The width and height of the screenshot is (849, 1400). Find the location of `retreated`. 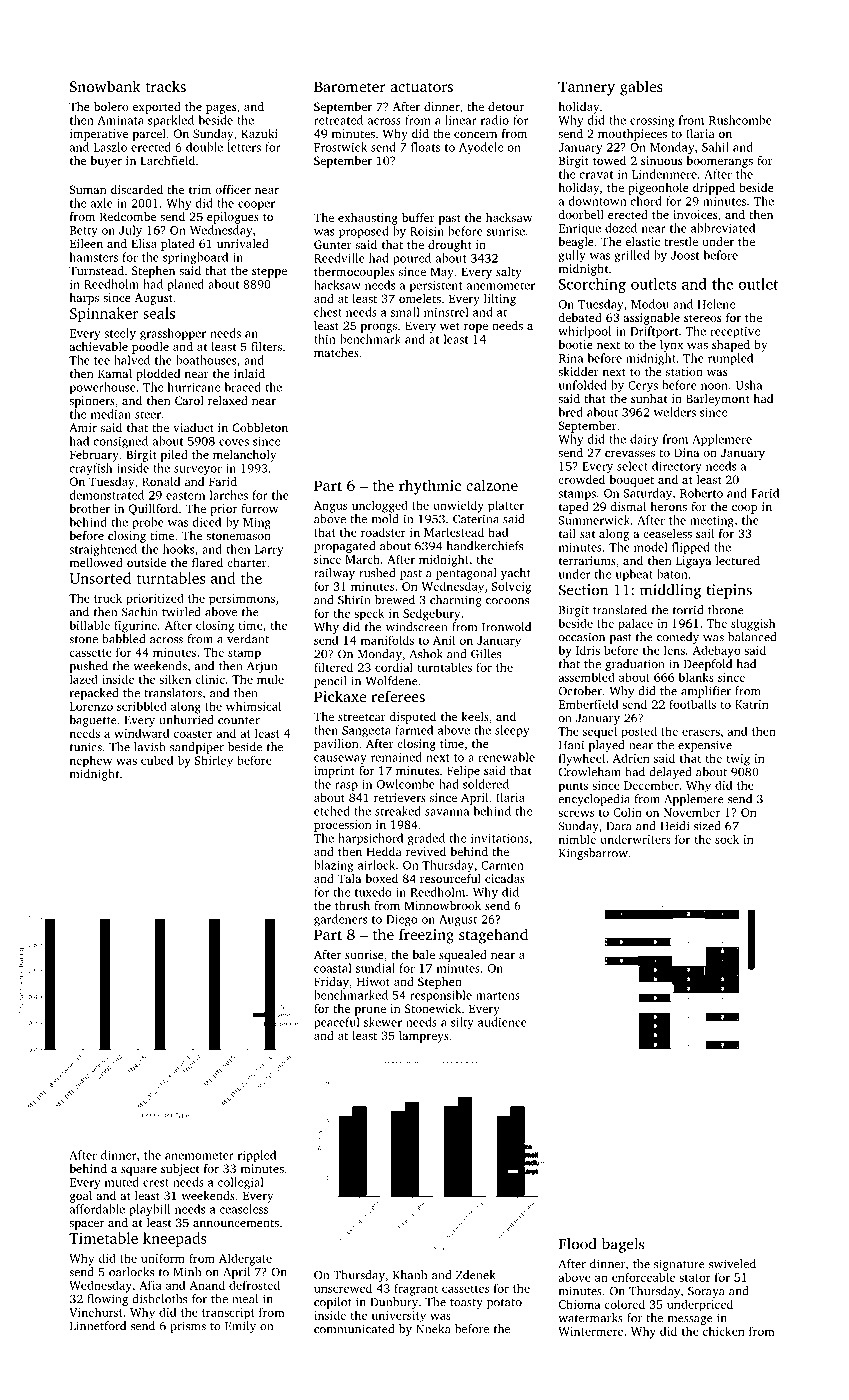

retreated is located at coordinates (338, 120).
